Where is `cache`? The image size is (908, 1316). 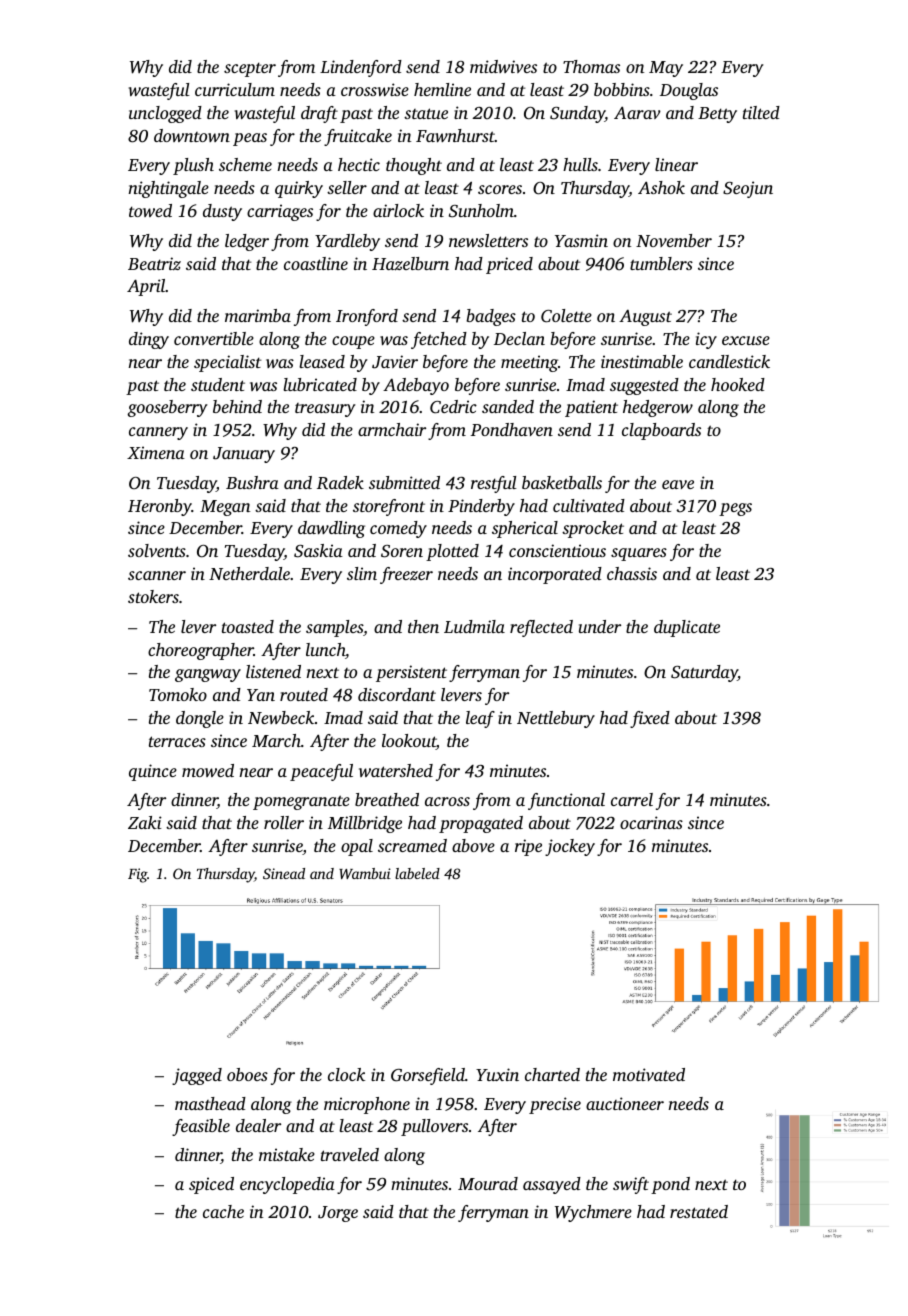 cache is located at coordinates (223, 1211).
